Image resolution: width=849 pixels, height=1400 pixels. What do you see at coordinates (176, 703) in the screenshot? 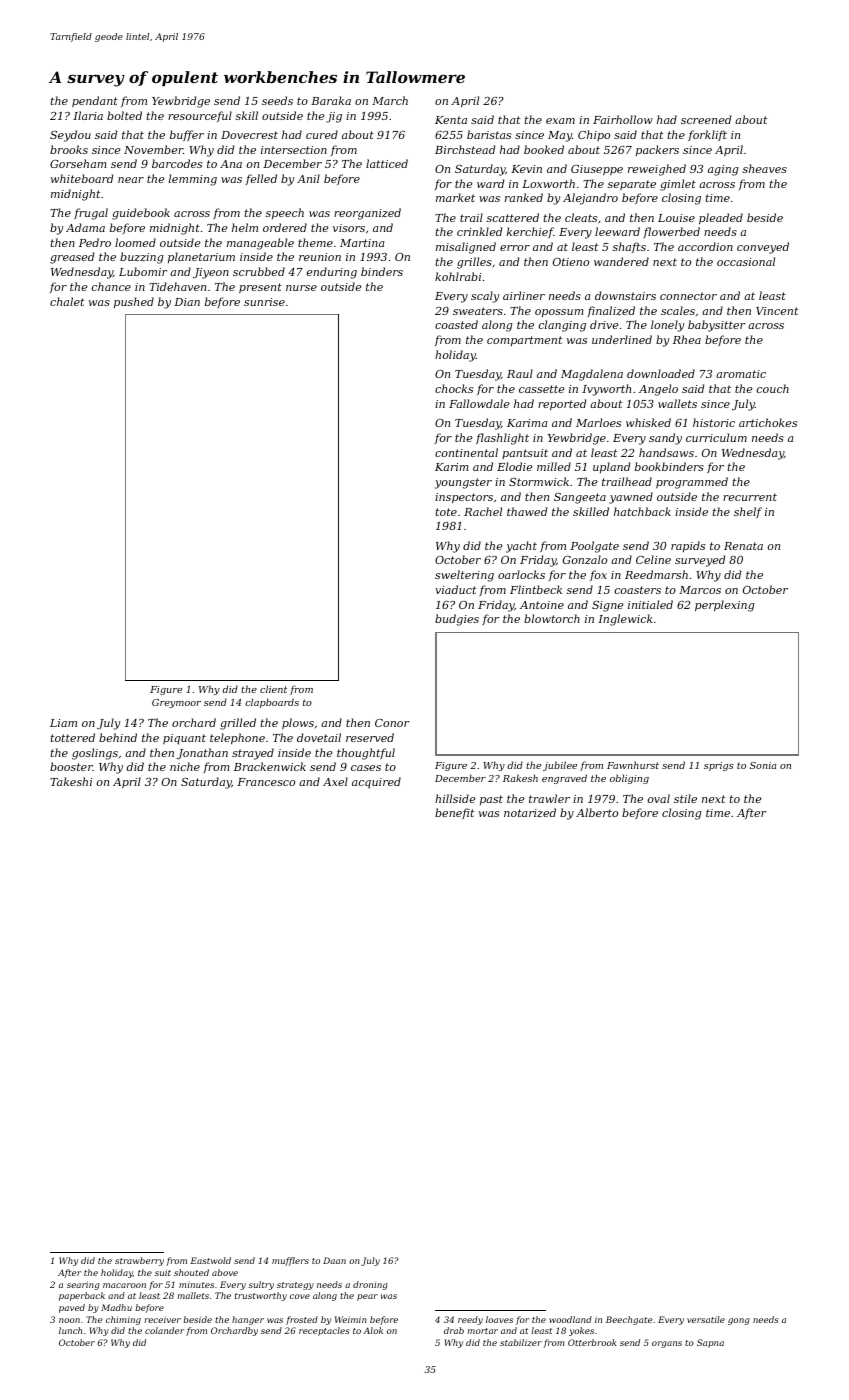
I see `Greymoor` at bounding box center [176, 703].
